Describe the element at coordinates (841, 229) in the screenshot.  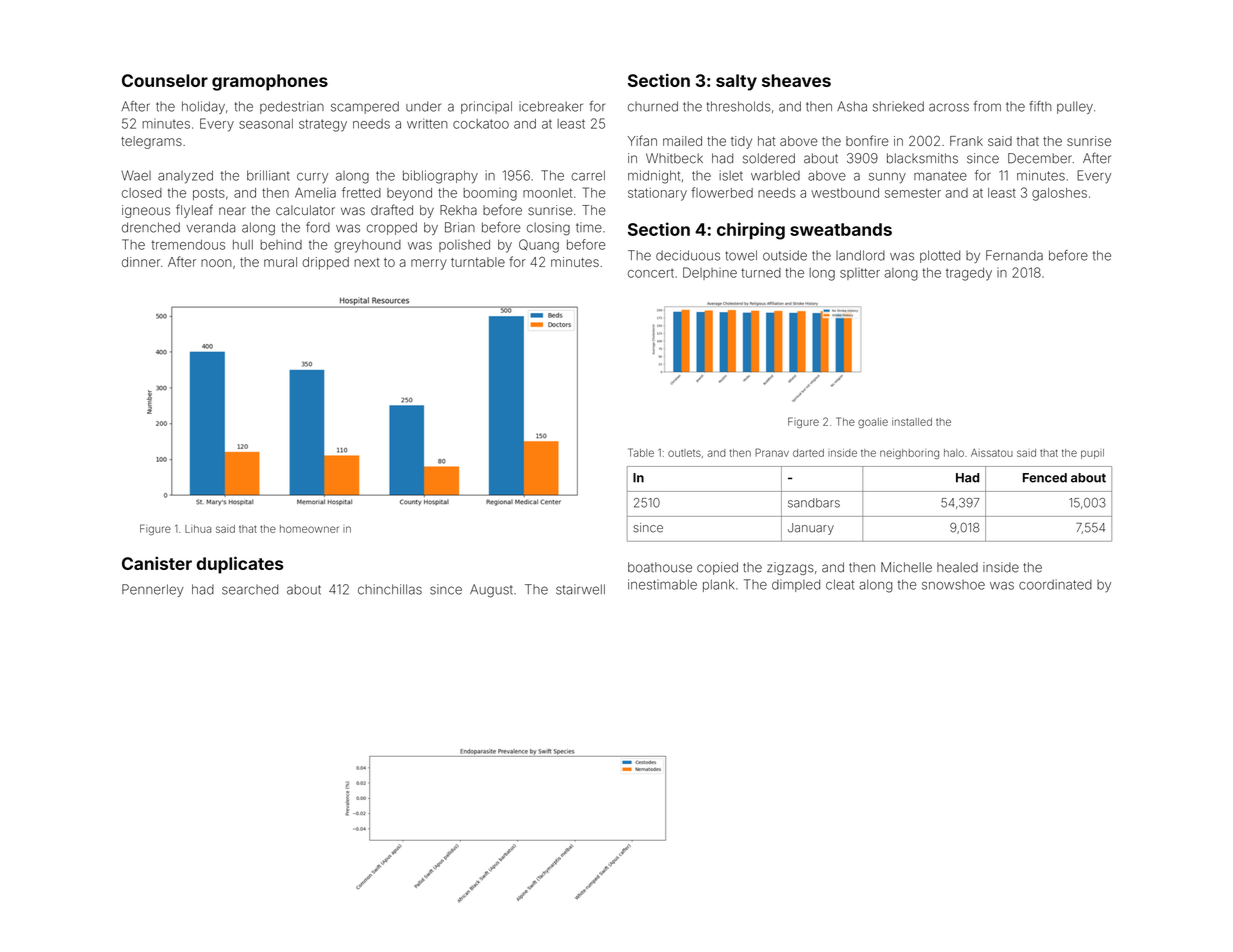
I see `sweatbands` at that location.
